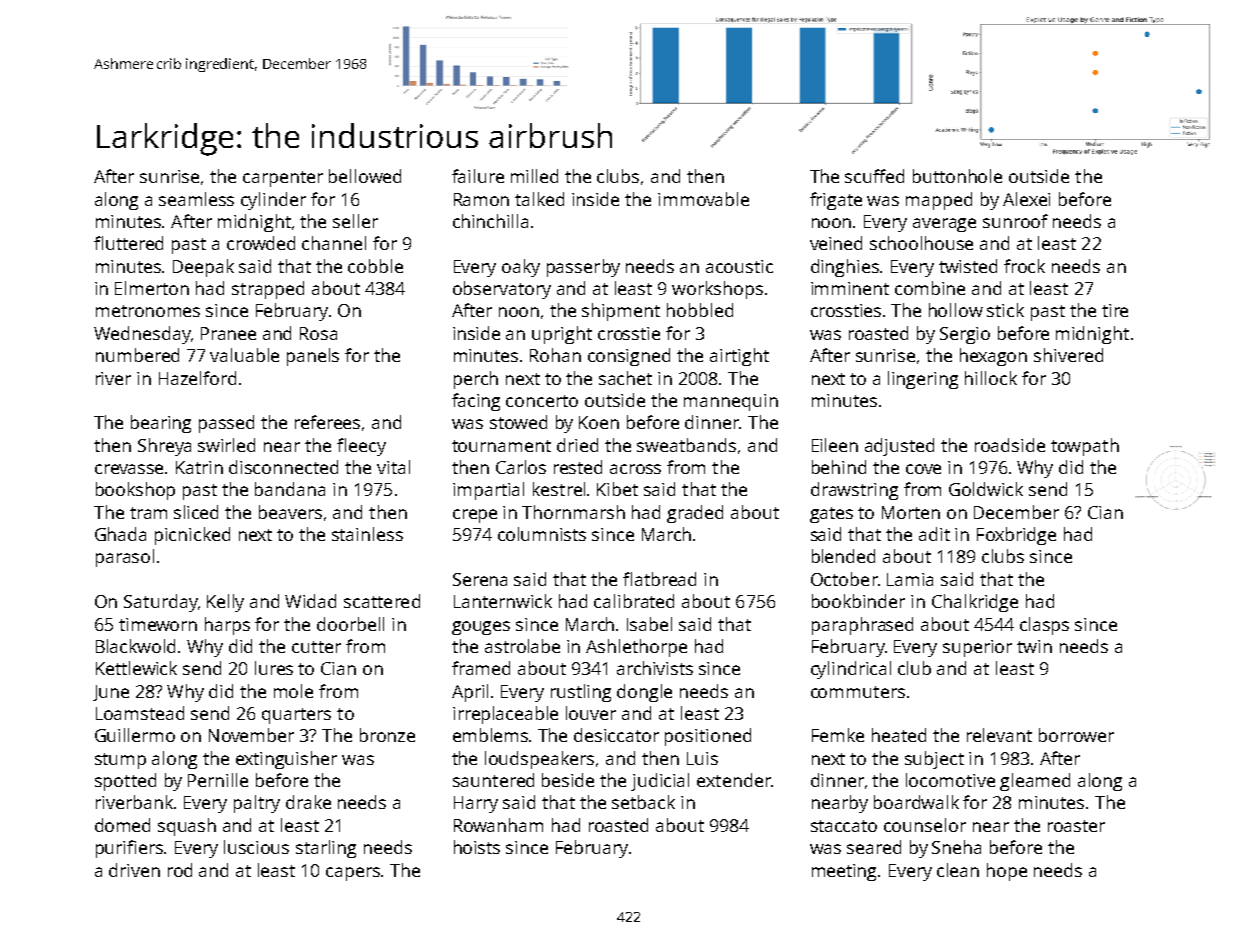  What do you see at coordinates (125, 558) in the page?
I see `parasol` at bounding box center [125, 558].
